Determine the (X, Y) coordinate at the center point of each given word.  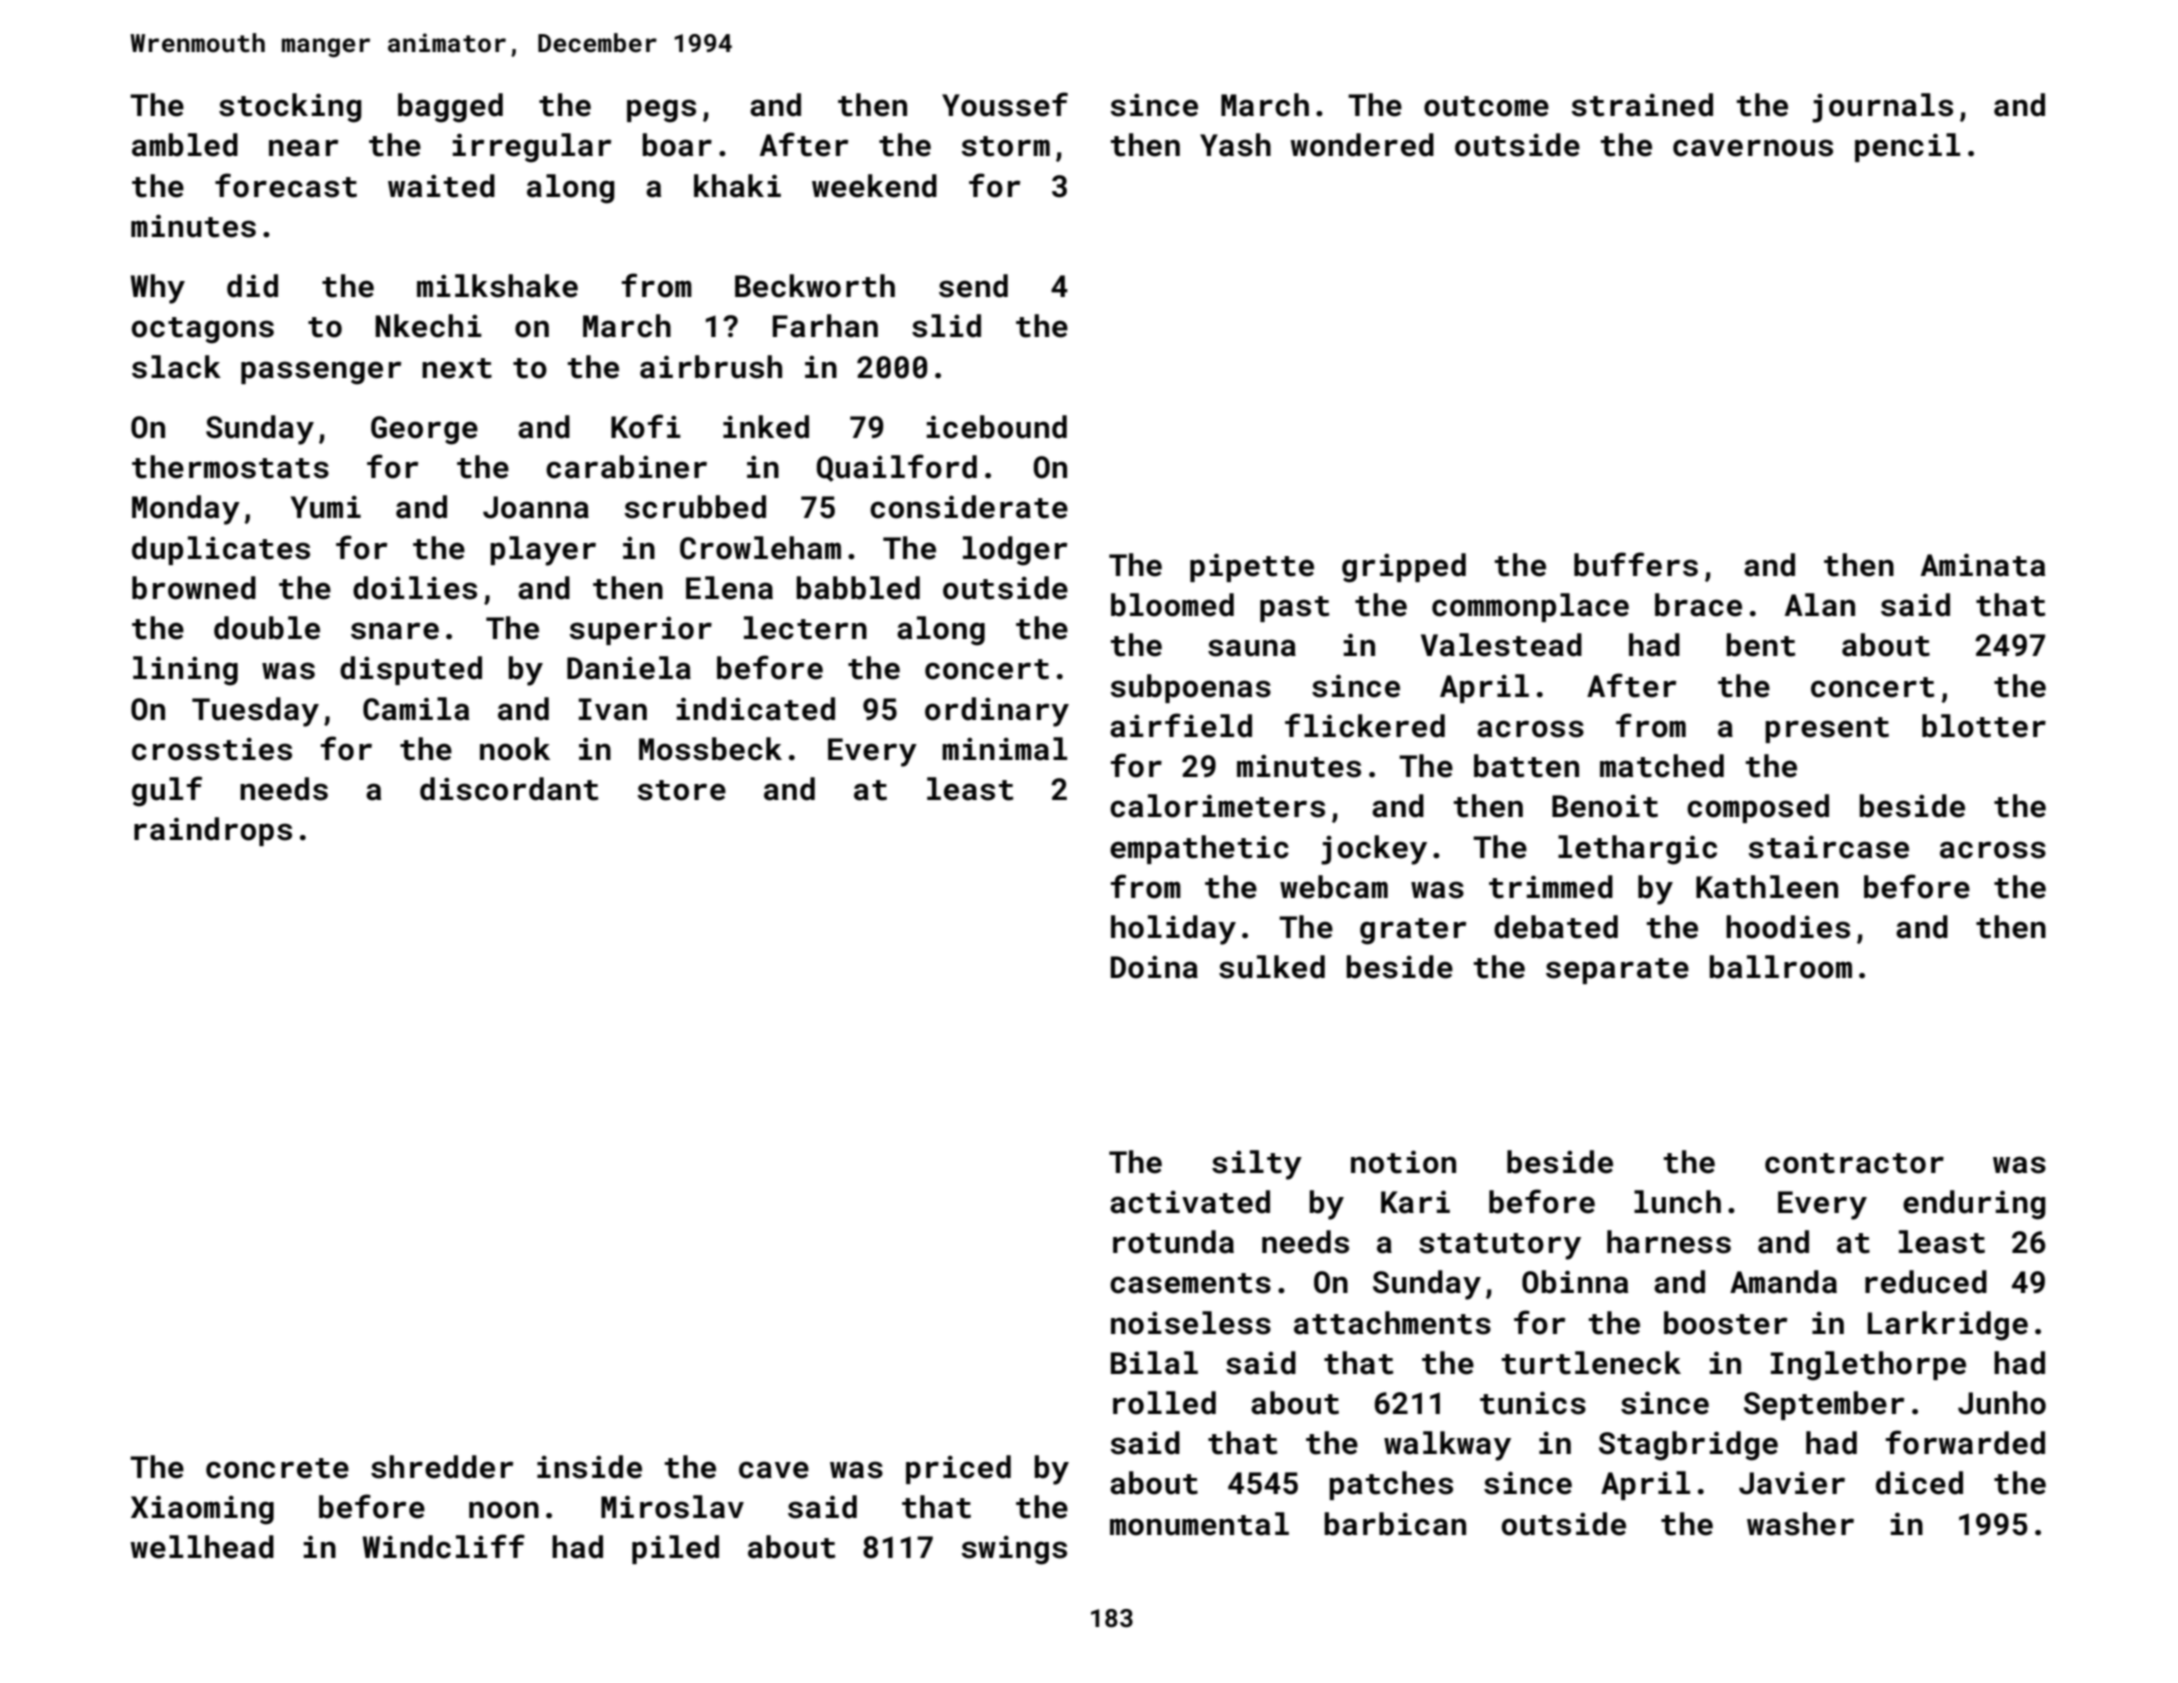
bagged (450, 108)
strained (1642, 105)
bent (1761, 645)
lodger (1015, 551)
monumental (1199, 1524)
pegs (661, 111)
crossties (212, 749)
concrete (277, 1468)
